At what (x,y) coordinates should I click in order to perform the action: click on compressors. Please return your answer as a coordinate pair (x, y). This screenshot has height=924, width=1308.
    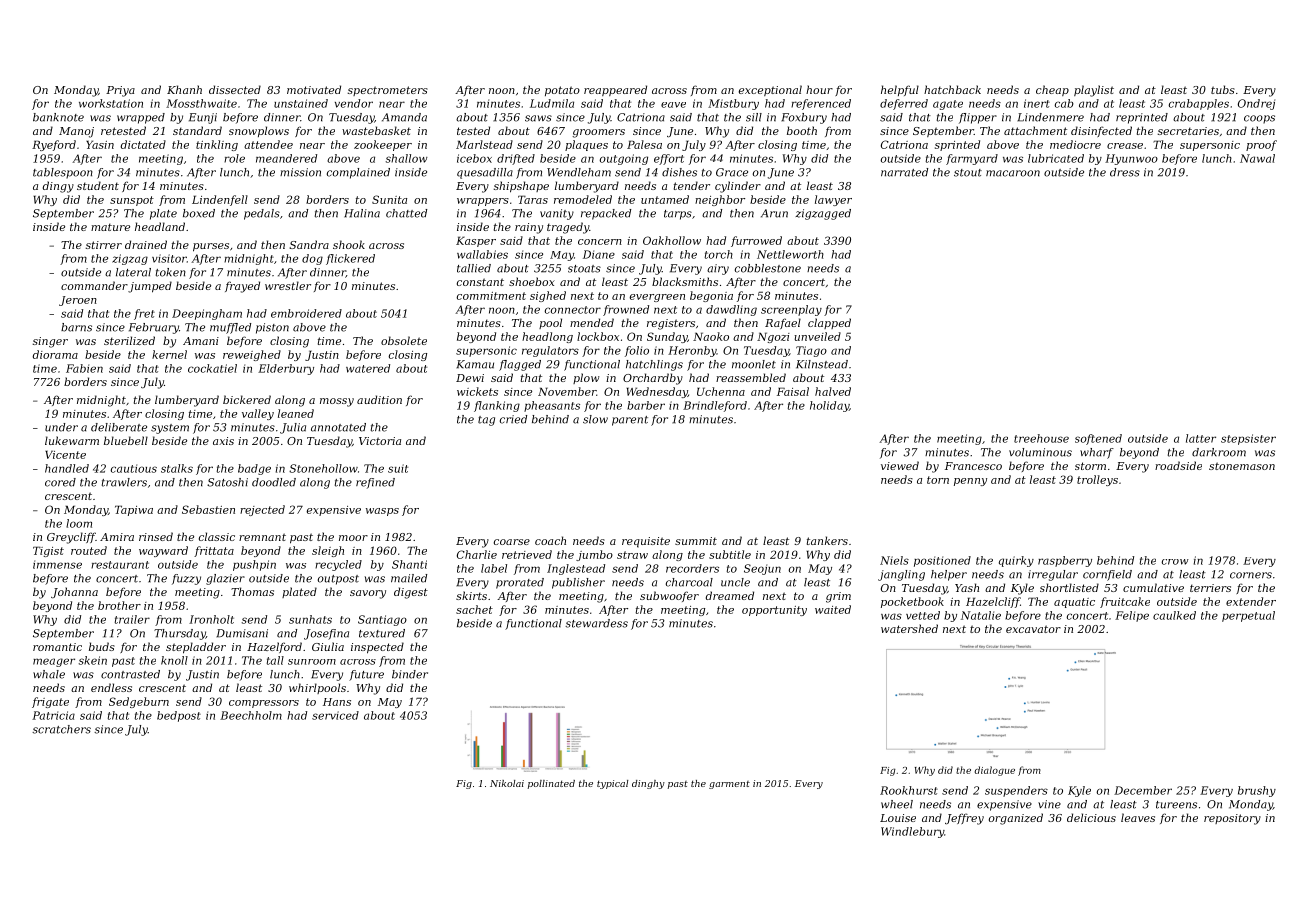
    Looking at the image, I should click on (264, 704).
